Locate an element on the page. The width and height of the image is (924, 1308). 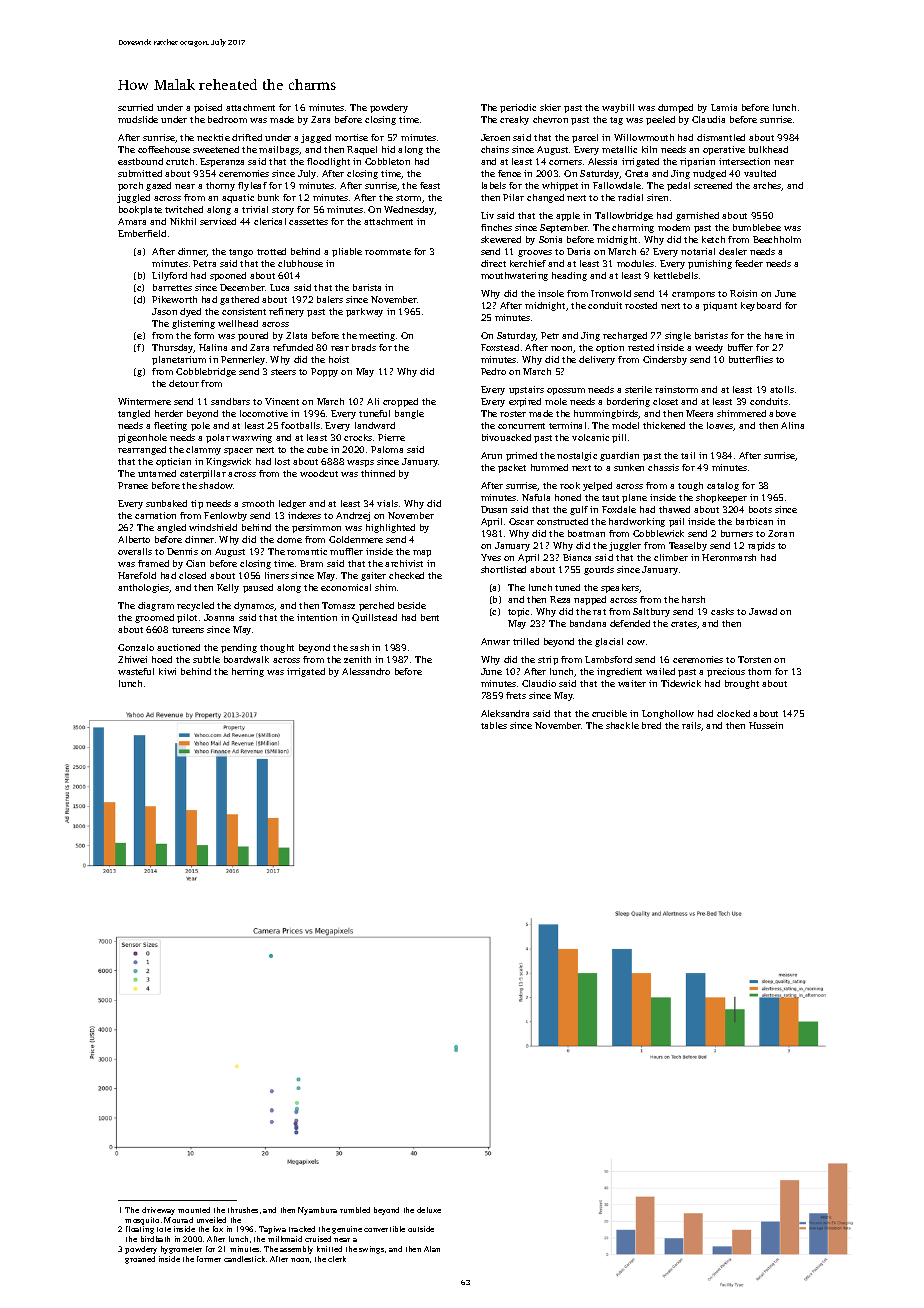
option is located at coordinates (610, 348).
